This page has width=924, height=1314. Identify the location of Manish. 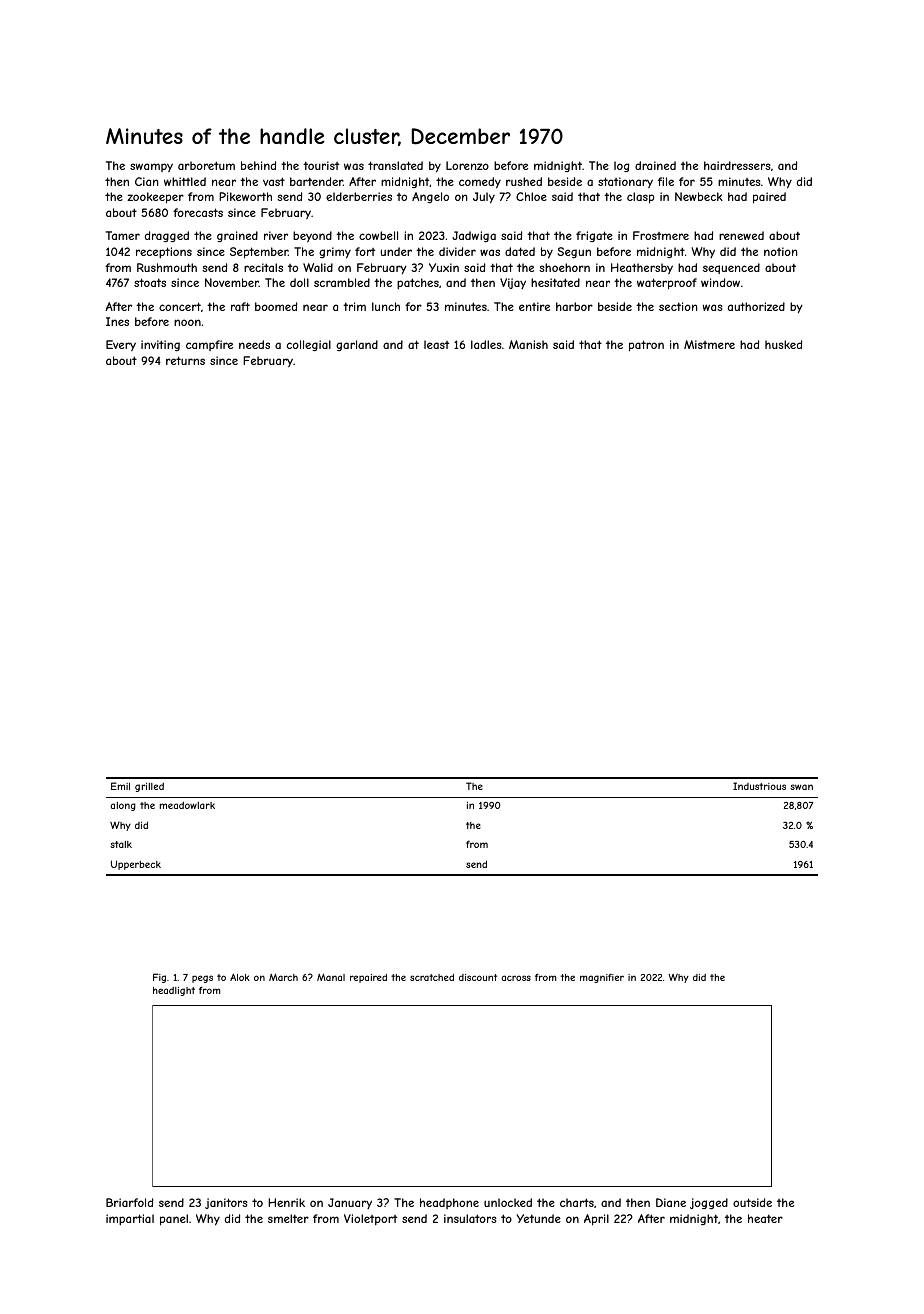
(528, 344).
